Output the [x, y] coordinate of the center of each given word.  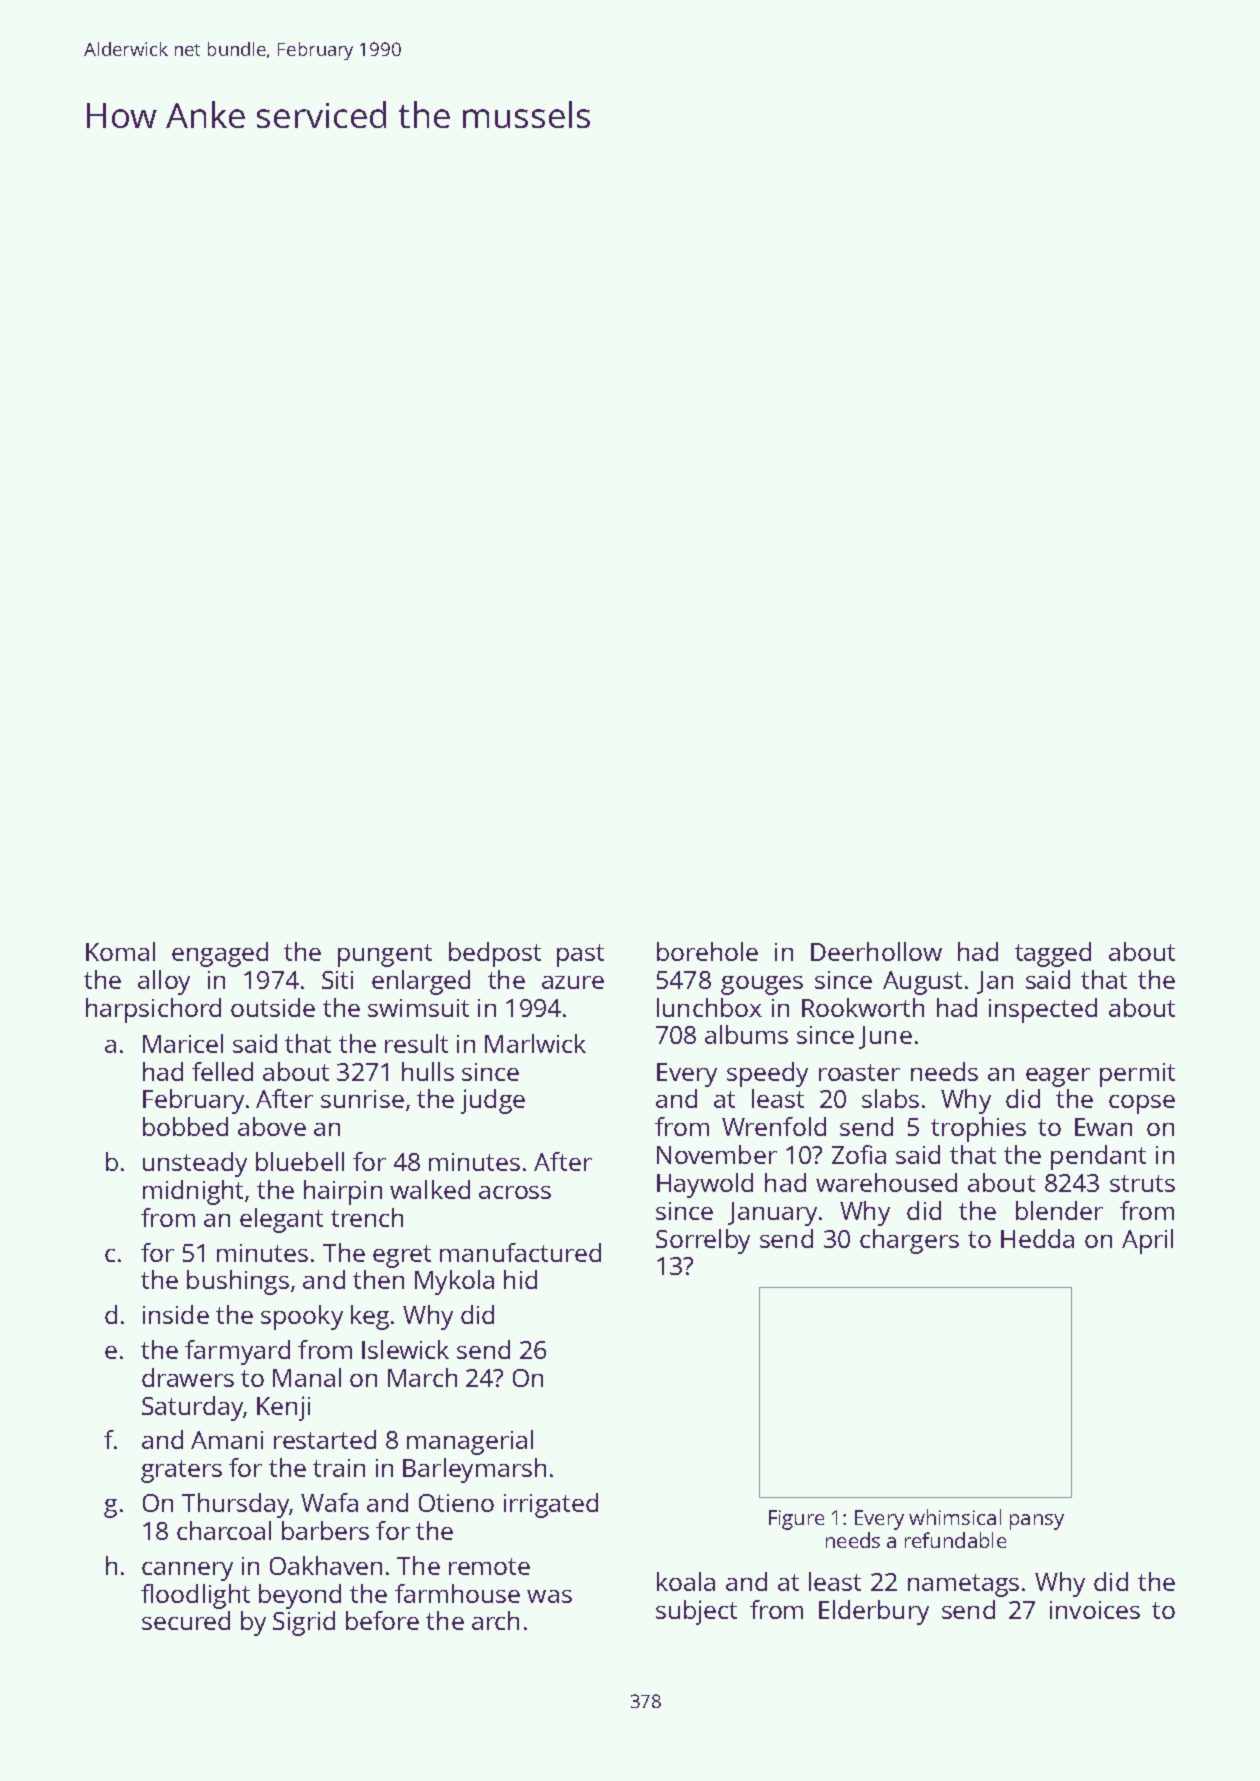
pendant [1098, 1157]
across [515, 1192]
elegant [281, 1220]
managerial [470, 1442]
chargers [909, 1241]
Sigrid [304, 1623]
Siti [337, 980]
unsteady [195, 1164]
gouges [762, 985]
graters [181, 1471]
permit [1137, 1075]
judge [493, 1101]
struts [1142, 1183]
